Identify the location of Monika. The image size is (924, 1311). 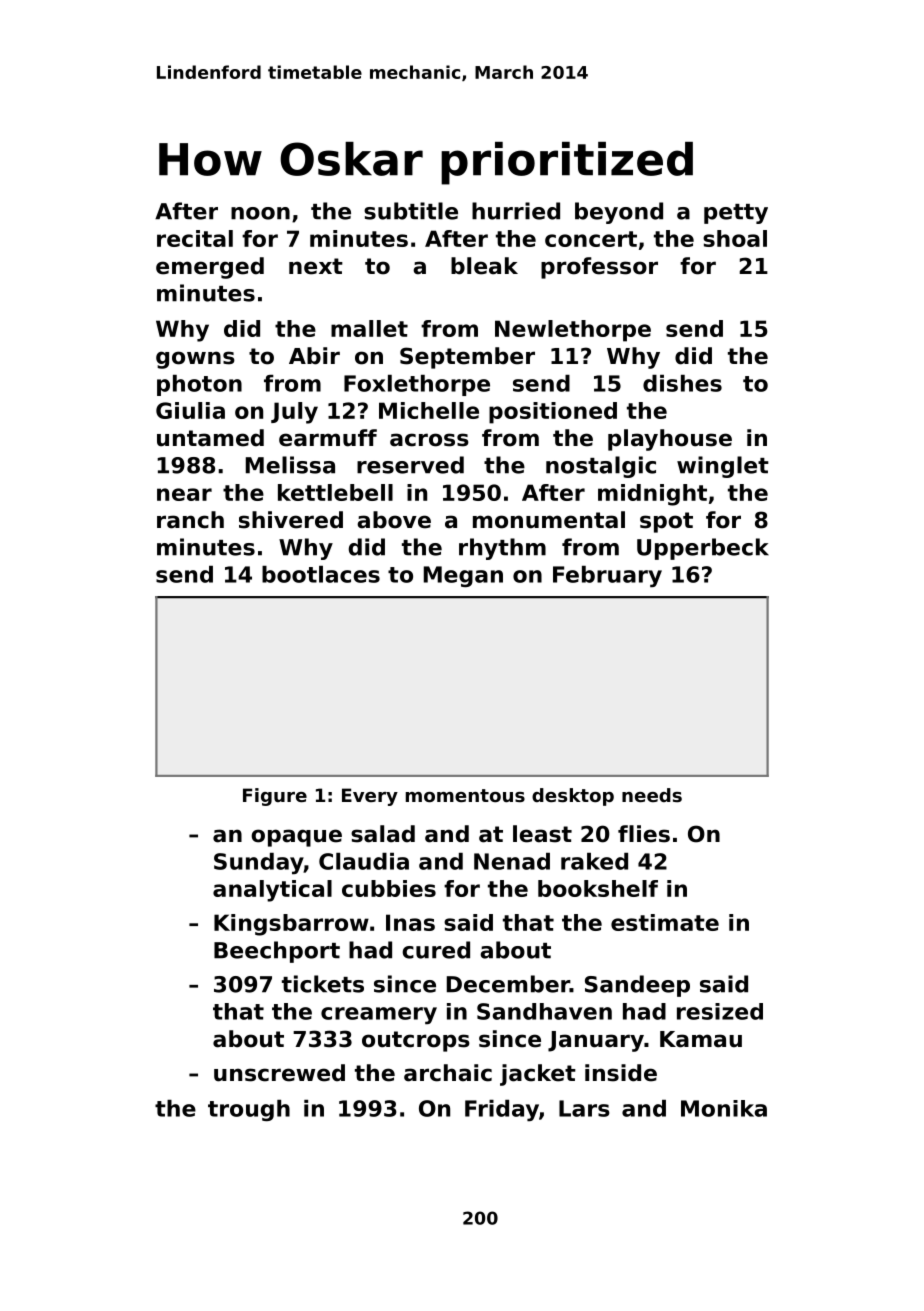
(724, 1108).
